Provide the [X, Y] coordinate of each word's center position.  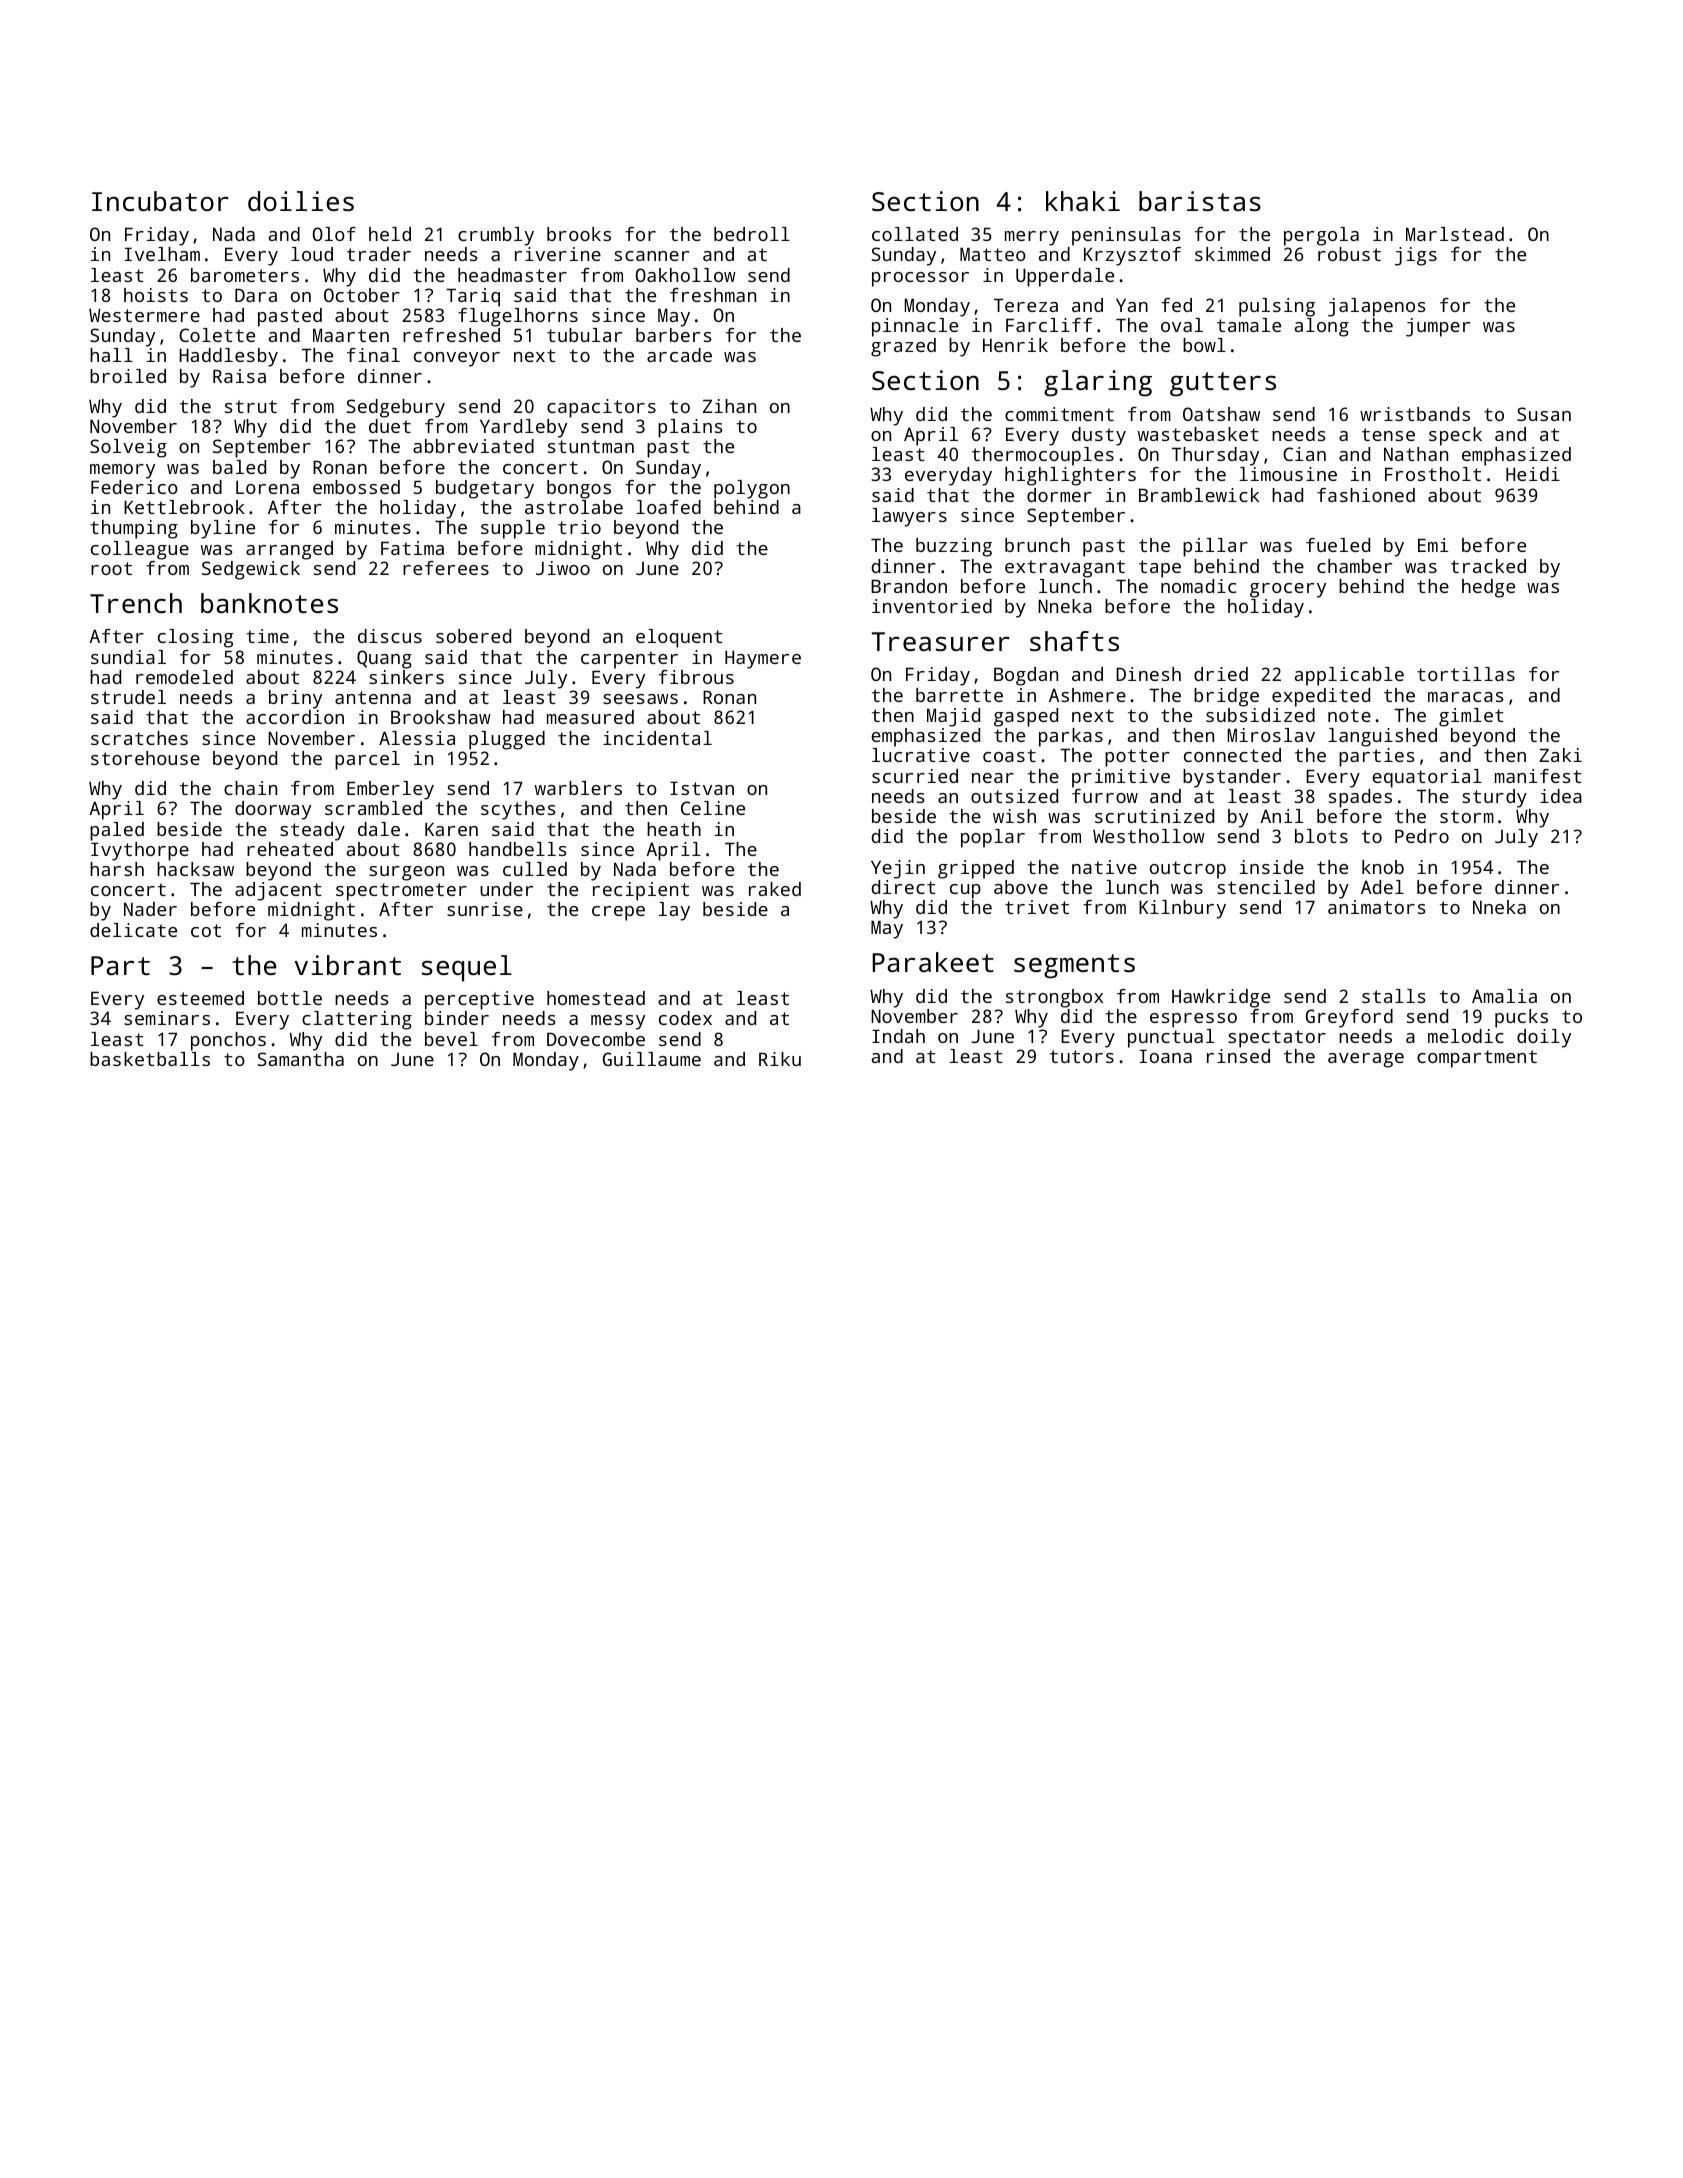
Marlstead [1455, 234]
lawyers [909, 517]
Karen [451, 829]
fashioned [1366, 495]
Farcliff [1049, 325]
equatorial [1427, 778]
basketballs [150, 1059]
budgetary [485, 489]
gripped [976, 869]
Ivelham [162, 254]
